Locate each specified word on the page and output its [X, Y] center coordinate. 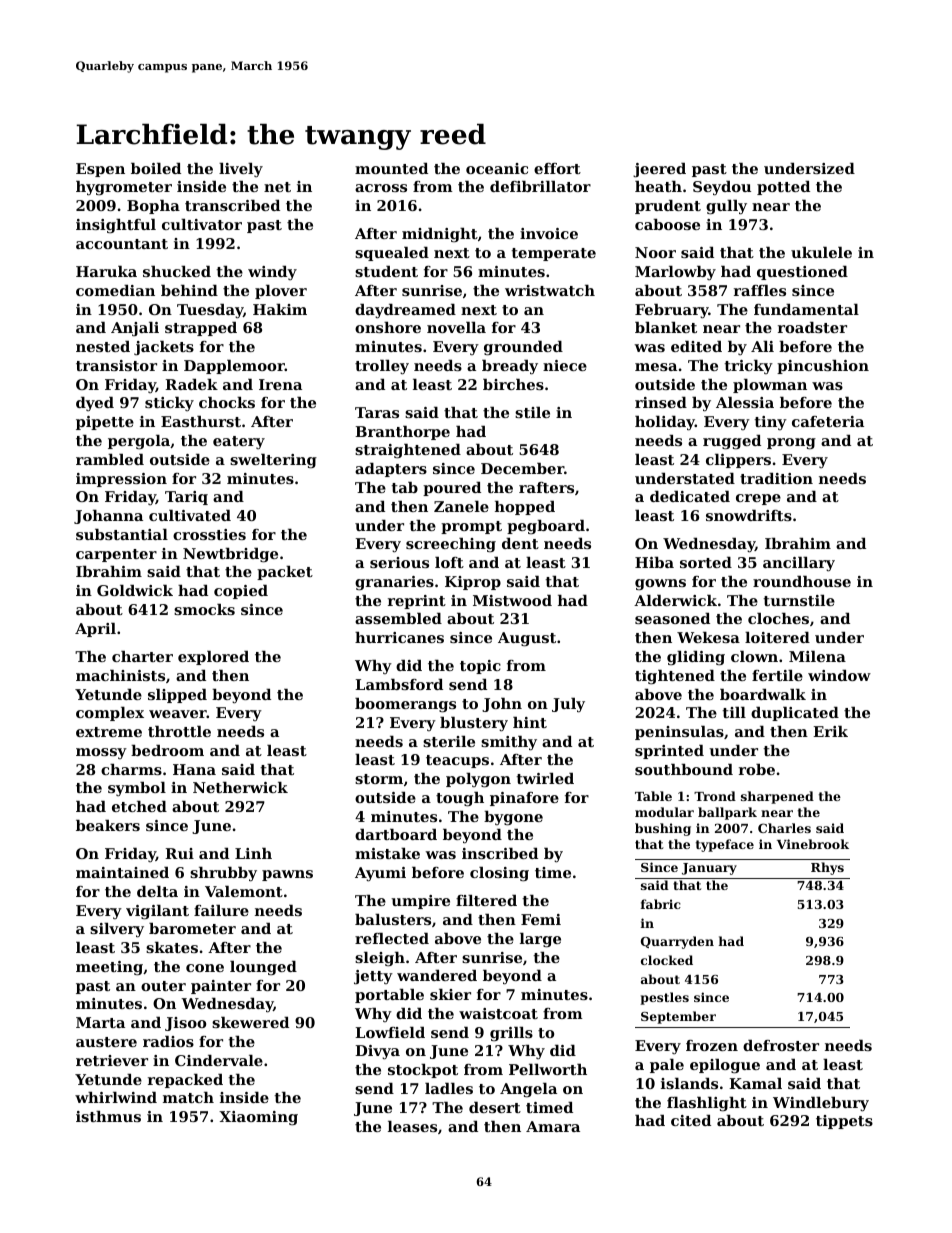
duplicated [795, 714]
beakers [108, 825]
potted [783, 188]
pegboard [546, 527]
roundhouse [802, 581]
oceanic [497, 168]
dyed [95, 404]
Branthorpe [402, 433]
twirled [545, 778]
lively [241, 170]
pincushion [823, 367]
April [95, 630]
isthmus [108, 1116]
